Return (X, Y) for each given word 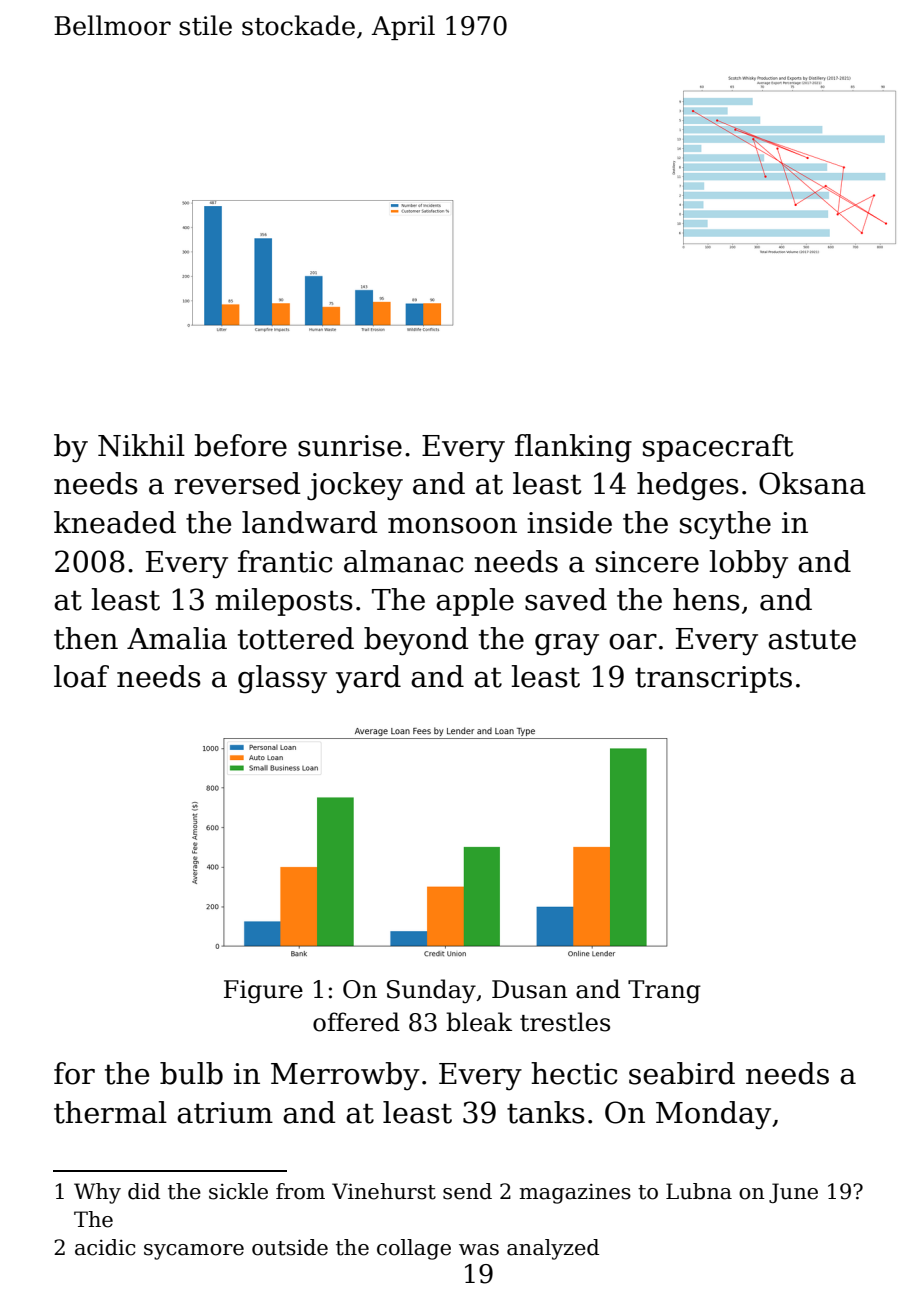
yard (368, 679)
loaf (81, 676)
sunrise (350, 446)
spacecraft (718, 448)
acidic (105, 1247)
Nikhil (141, 445)
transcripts (713, 679)
